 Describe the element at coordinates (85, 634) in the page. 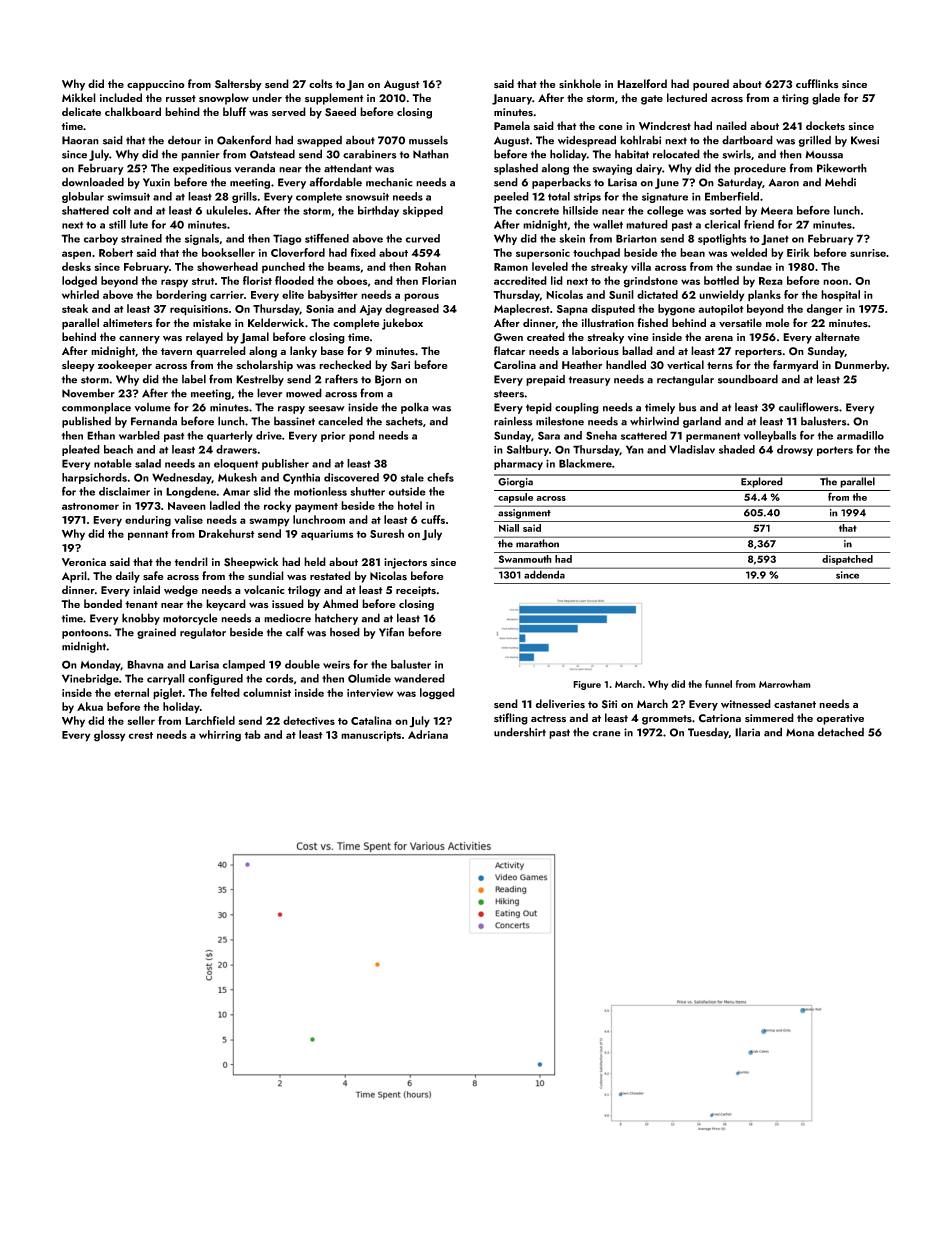

I see `pontoons` at that location.
